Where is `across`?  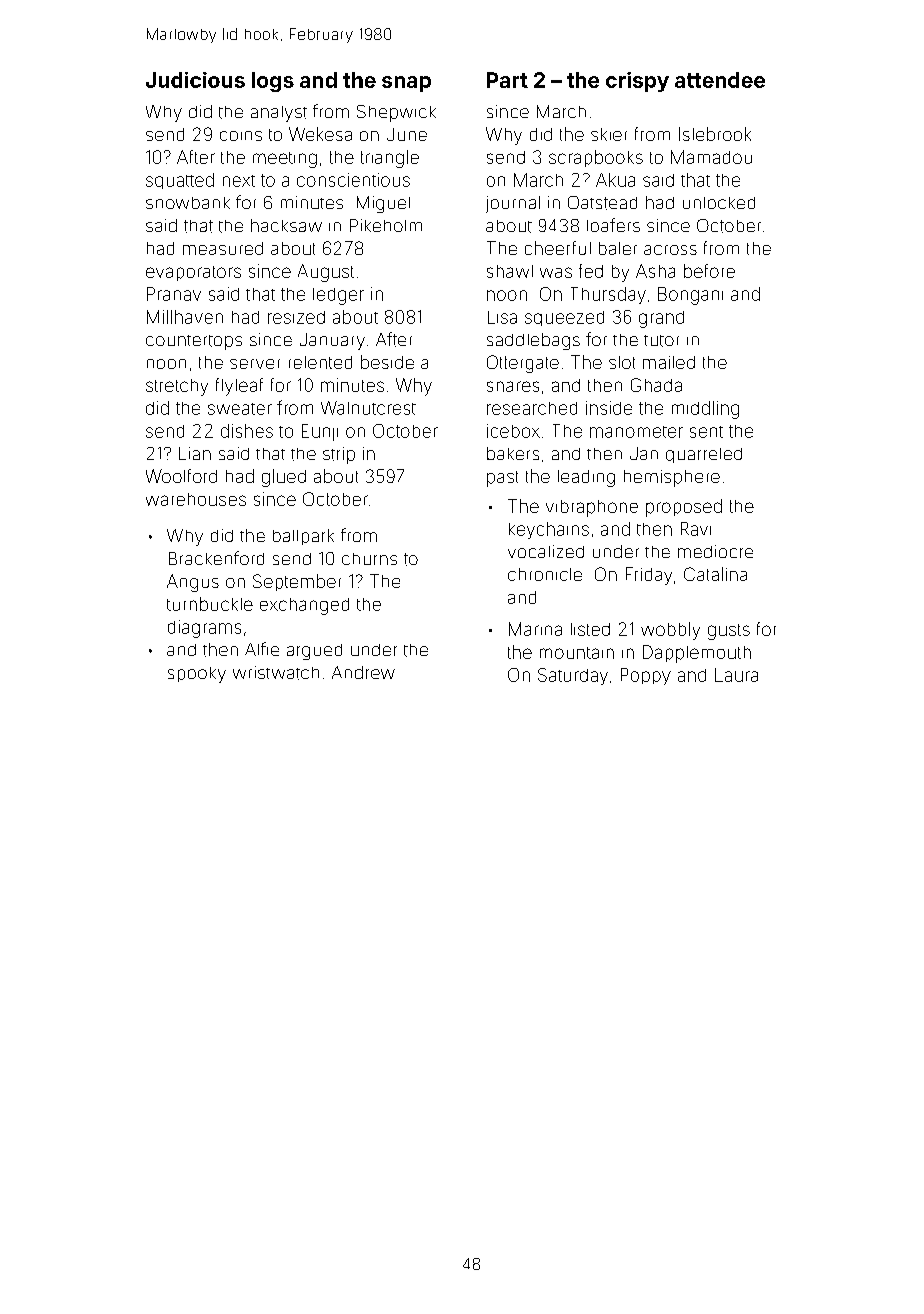
across is located at coordinates (670, 250).
